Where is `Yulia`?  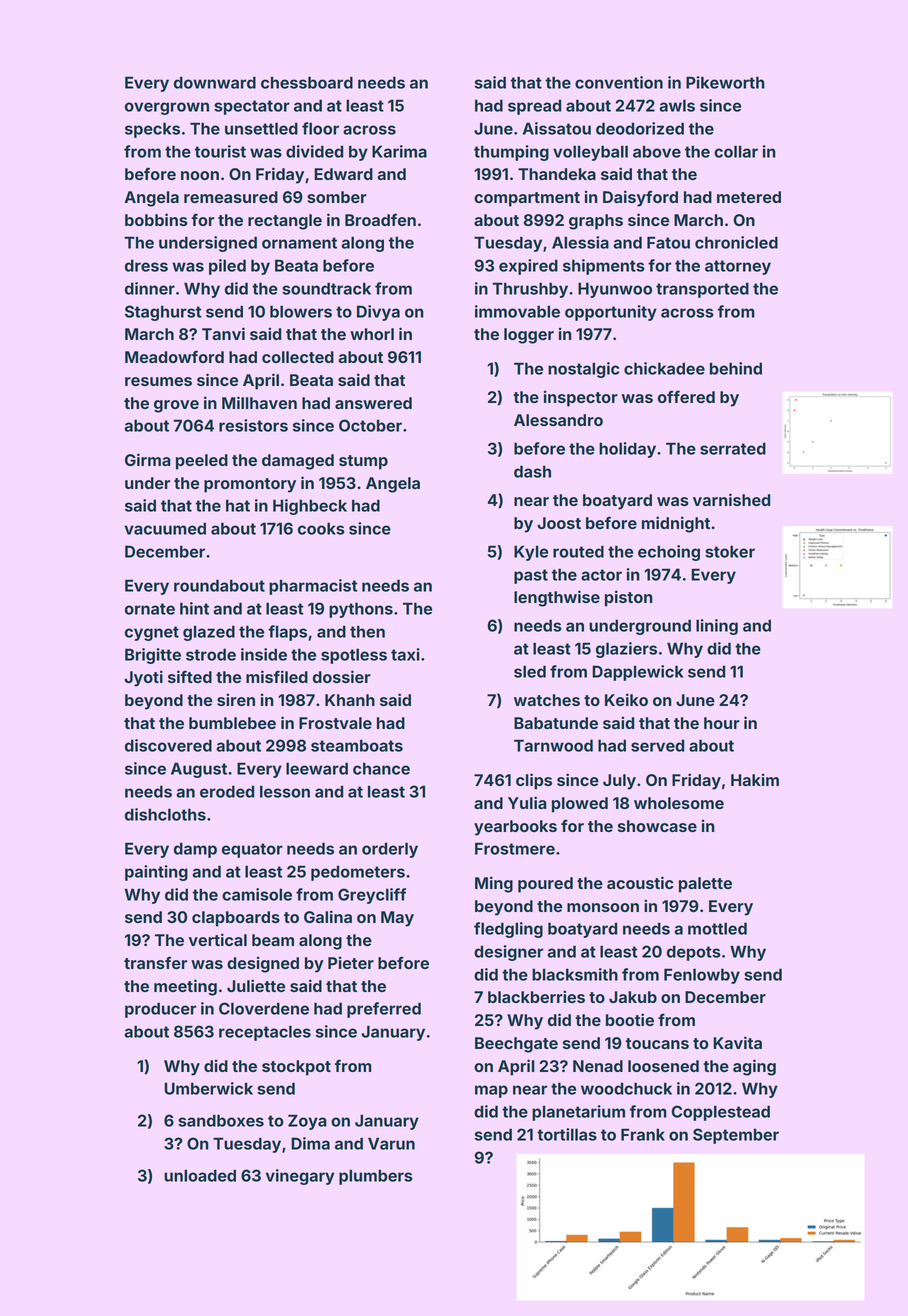 Yulia is located at coordinates (527, 802).
